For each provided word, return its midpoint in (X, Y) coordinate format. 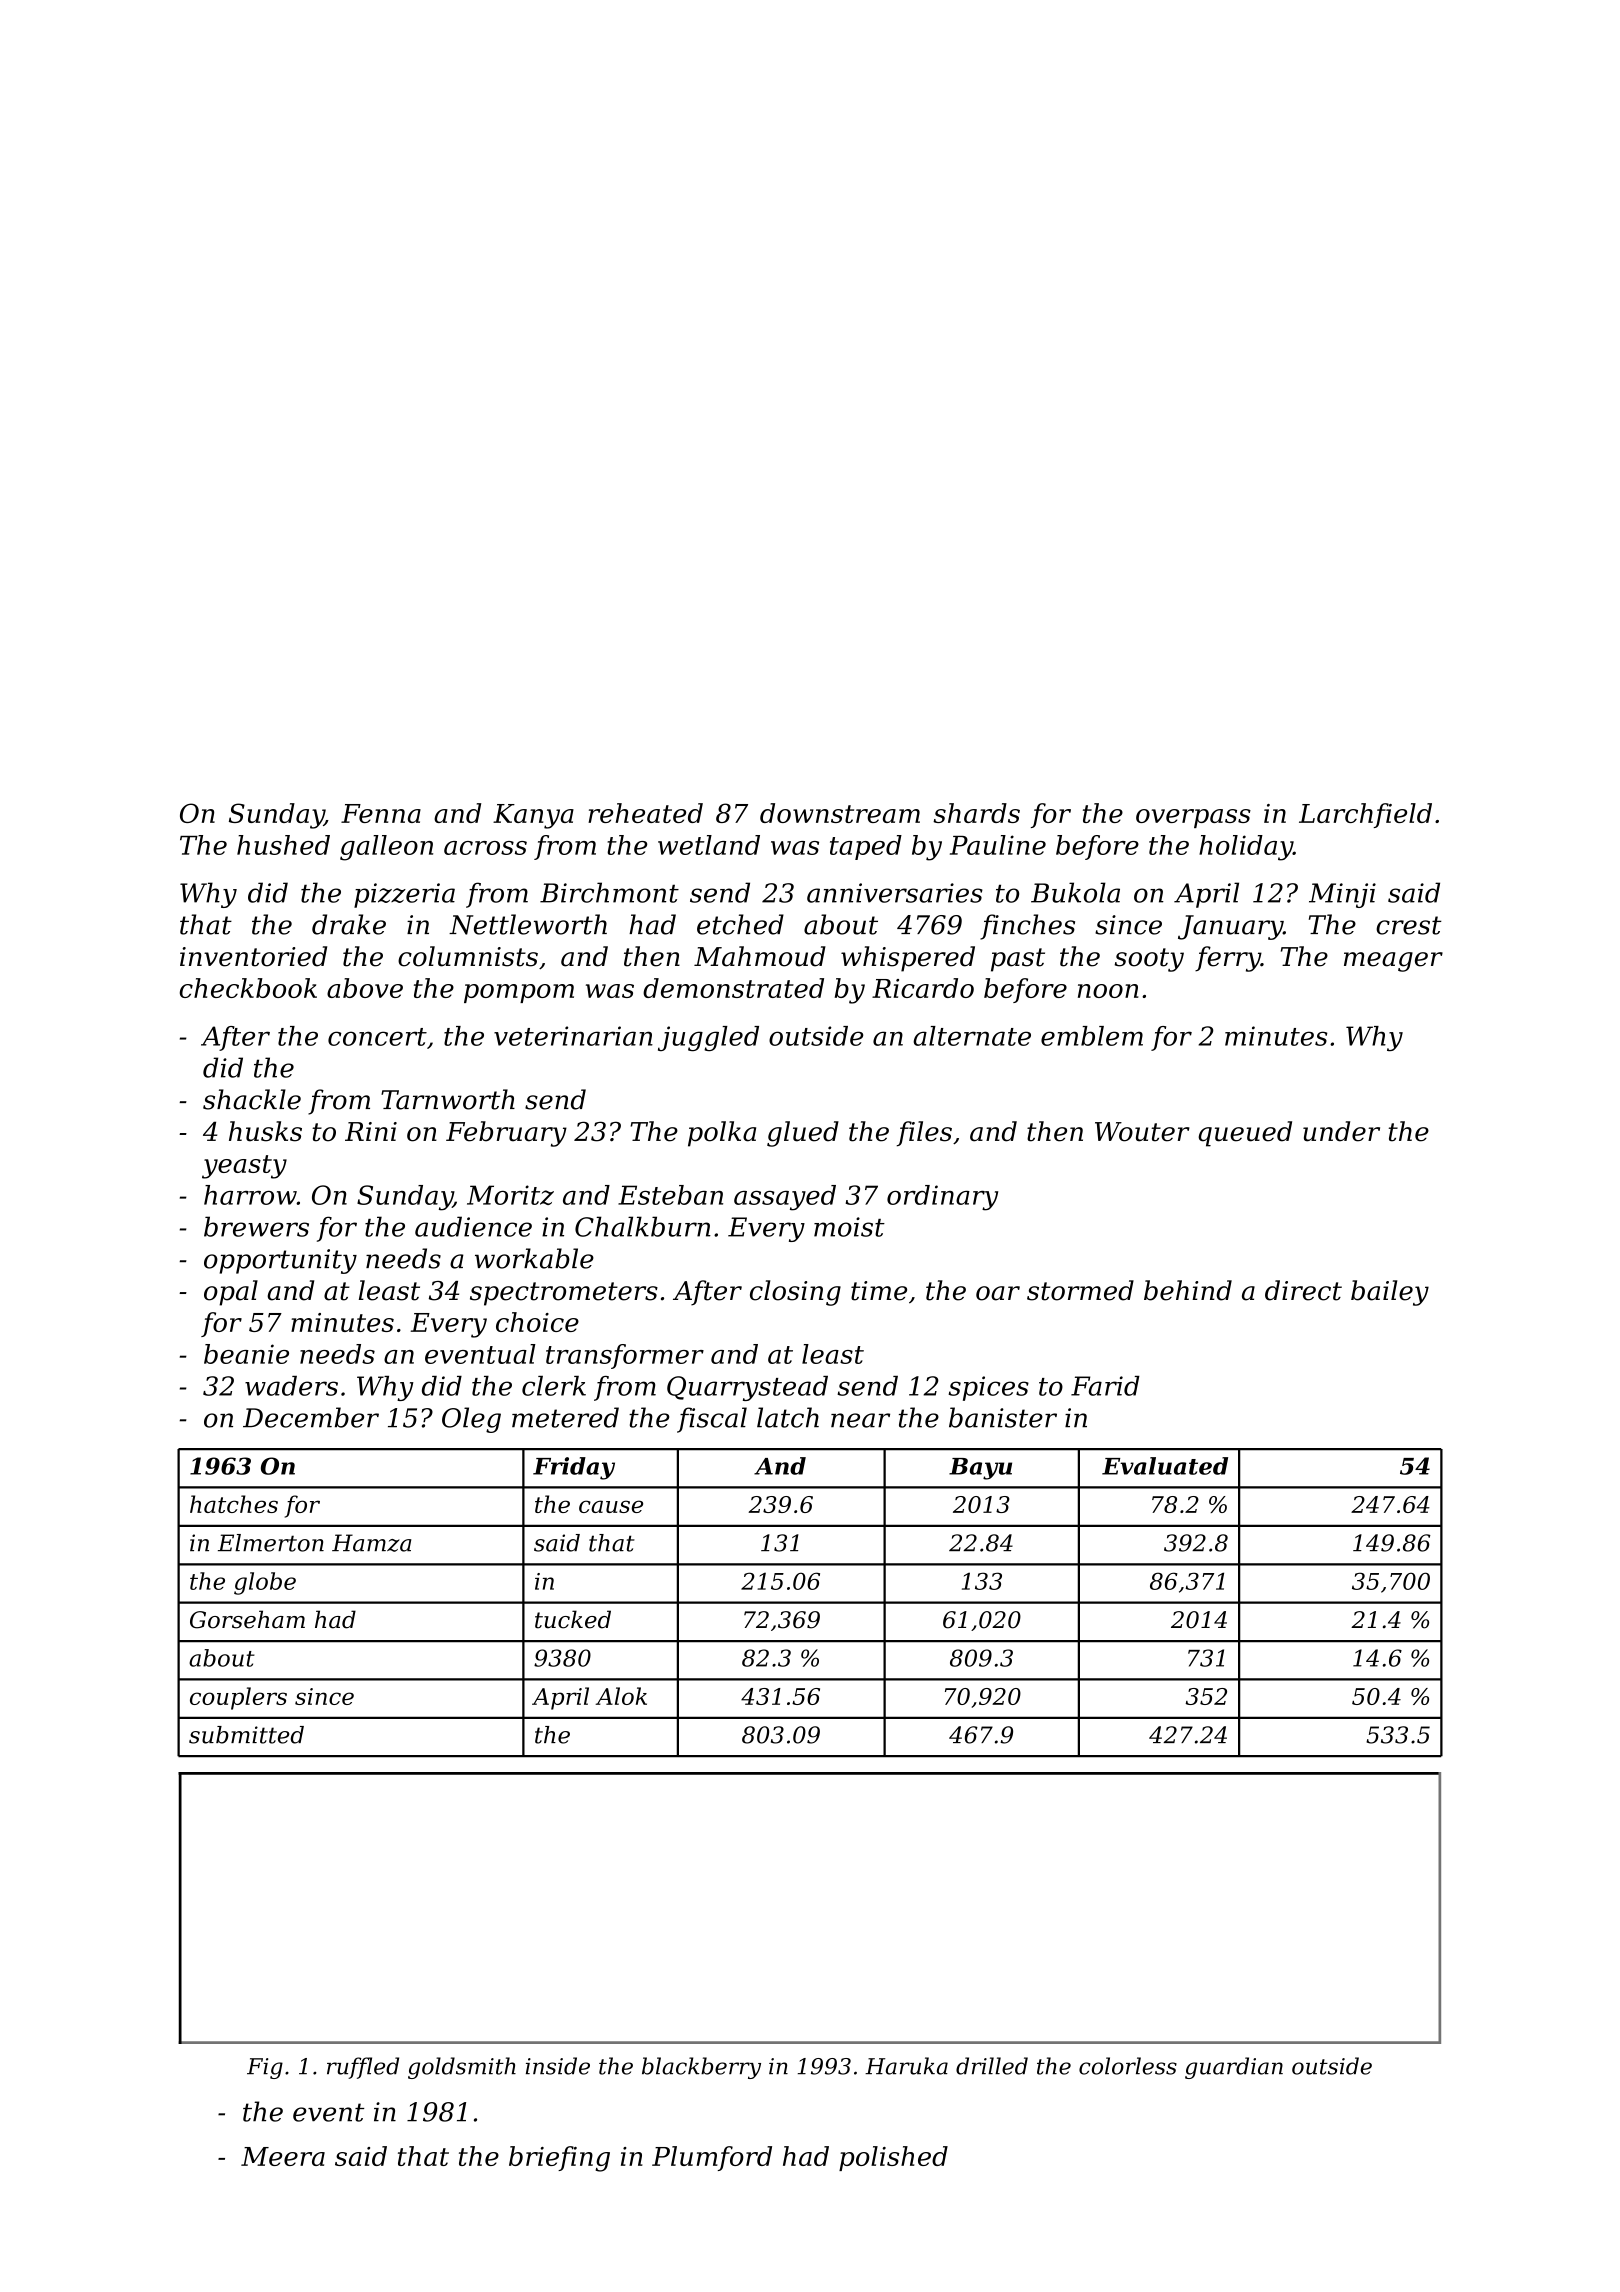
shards (976, 813)
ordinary (942, 1198)
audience (473, 1226)
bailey (1390, 1293)
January (1230, 927)
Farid (1105, 1386)
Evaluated (1165, 1466)
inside (558, 2066)
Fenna (381, 813)
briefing (559, 2159)
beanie (246, 1354)
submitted (246, 1735)
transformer (625, 1356)
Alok (621, 1696)
